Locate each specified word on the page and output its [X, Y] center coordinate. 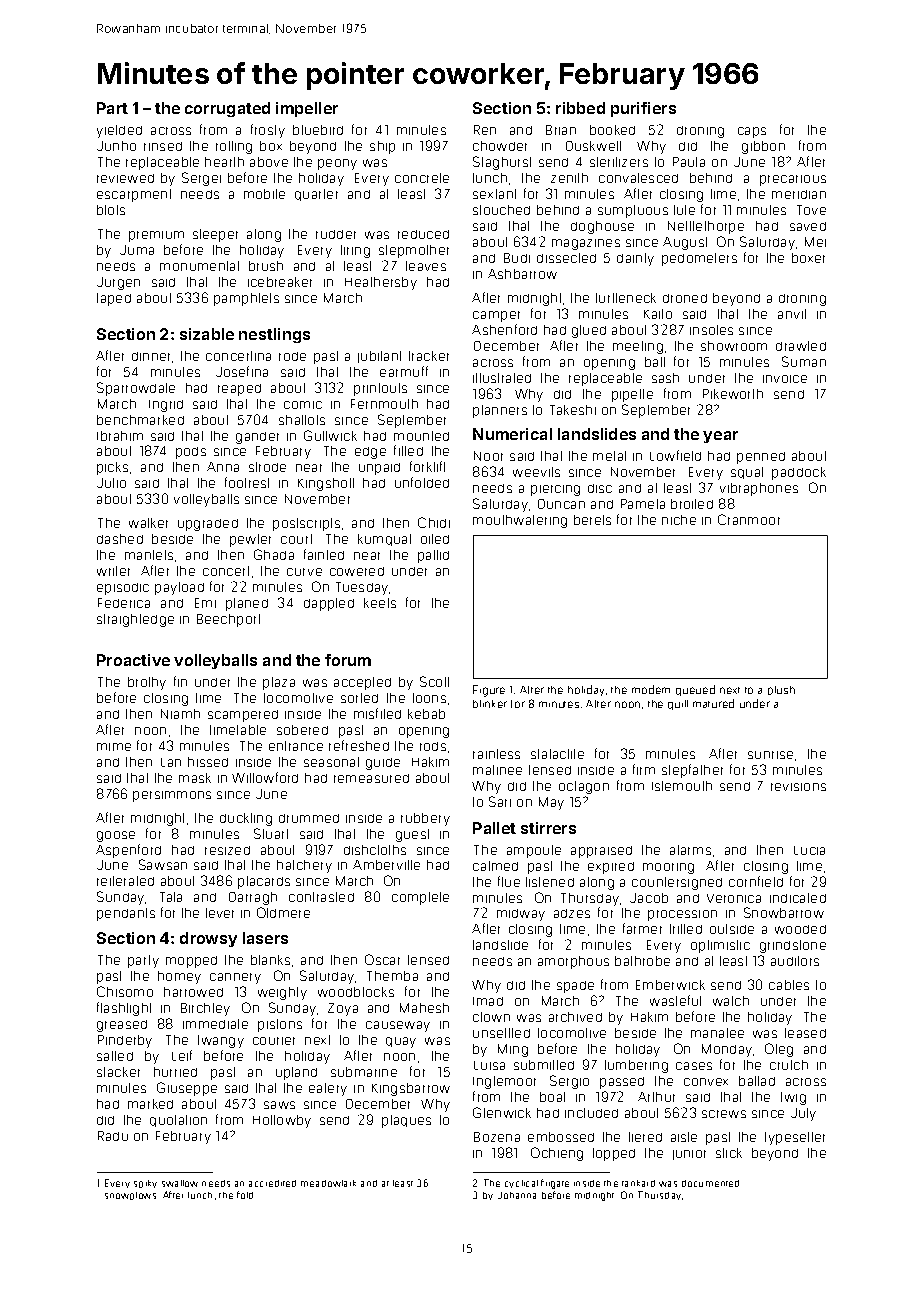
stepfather [692, 771]
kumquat [384, 540]
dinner [151, 356]
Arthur [656, 1097]
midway [521, 915]
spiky [145, 1184]
